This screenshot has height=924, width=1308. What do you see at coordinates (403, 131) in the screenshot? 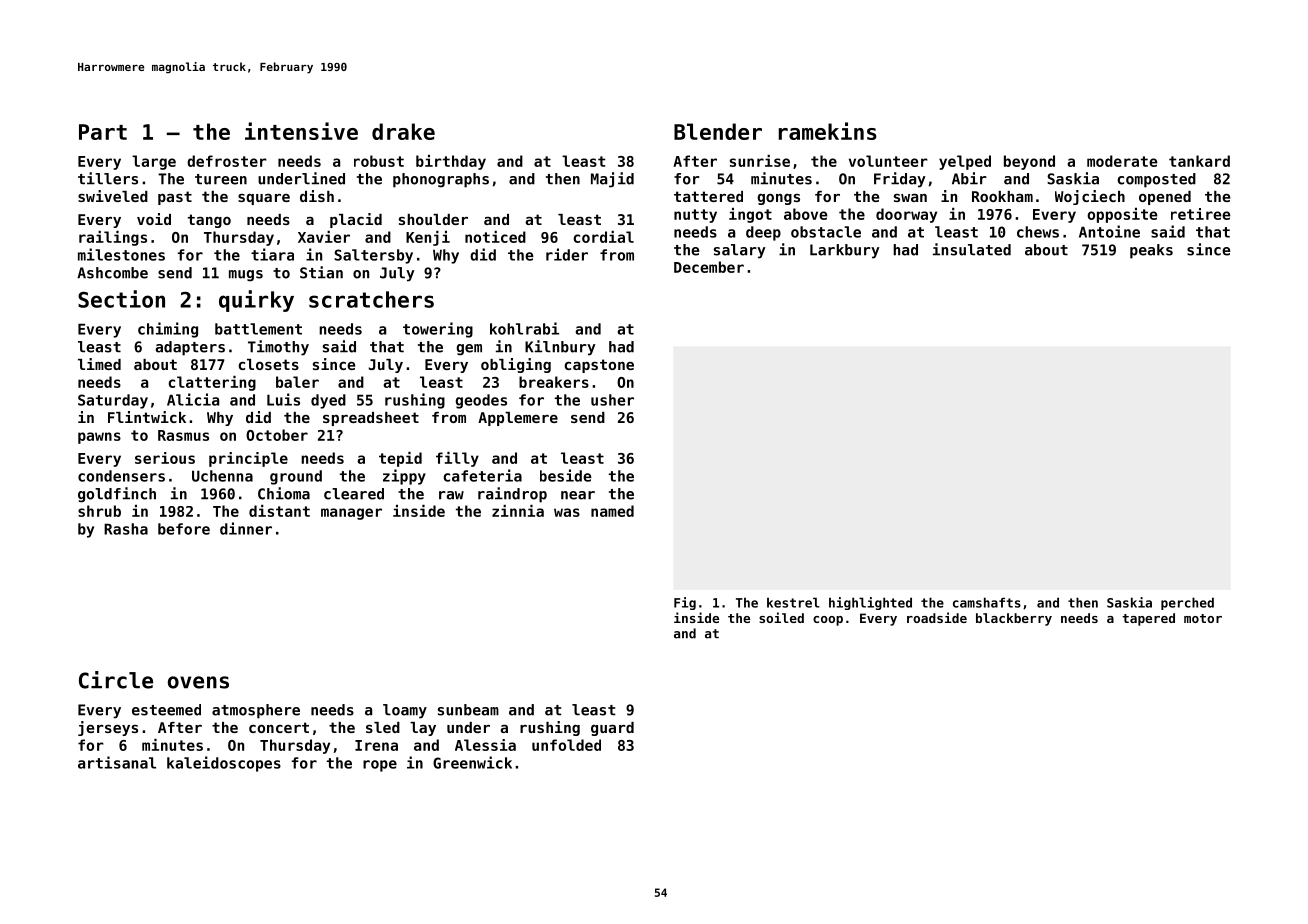
I see `drake` at bounding box center [403, 131].
